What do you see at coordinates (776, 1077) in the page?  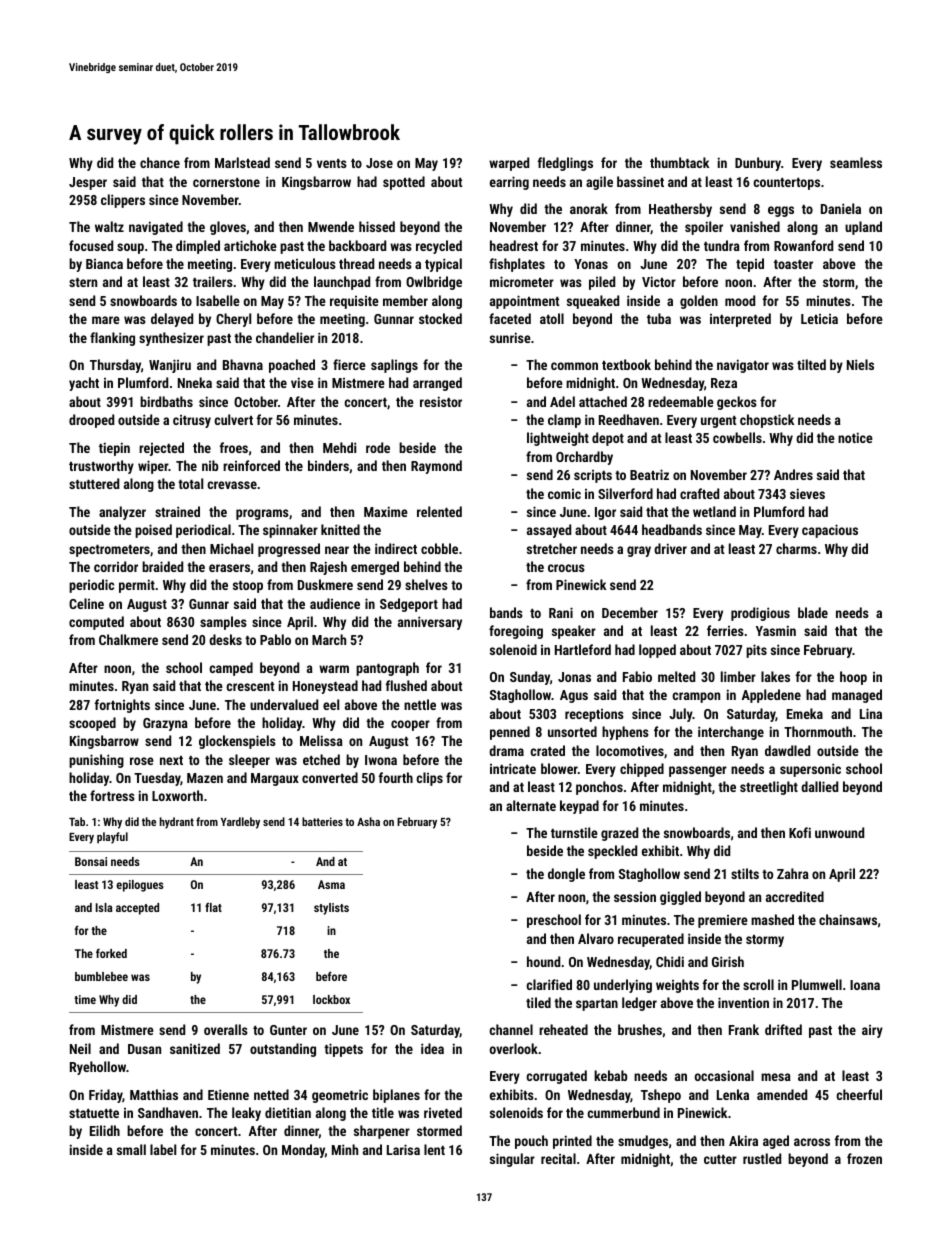 I see `mesa` at bounding box center [776, 1077].
